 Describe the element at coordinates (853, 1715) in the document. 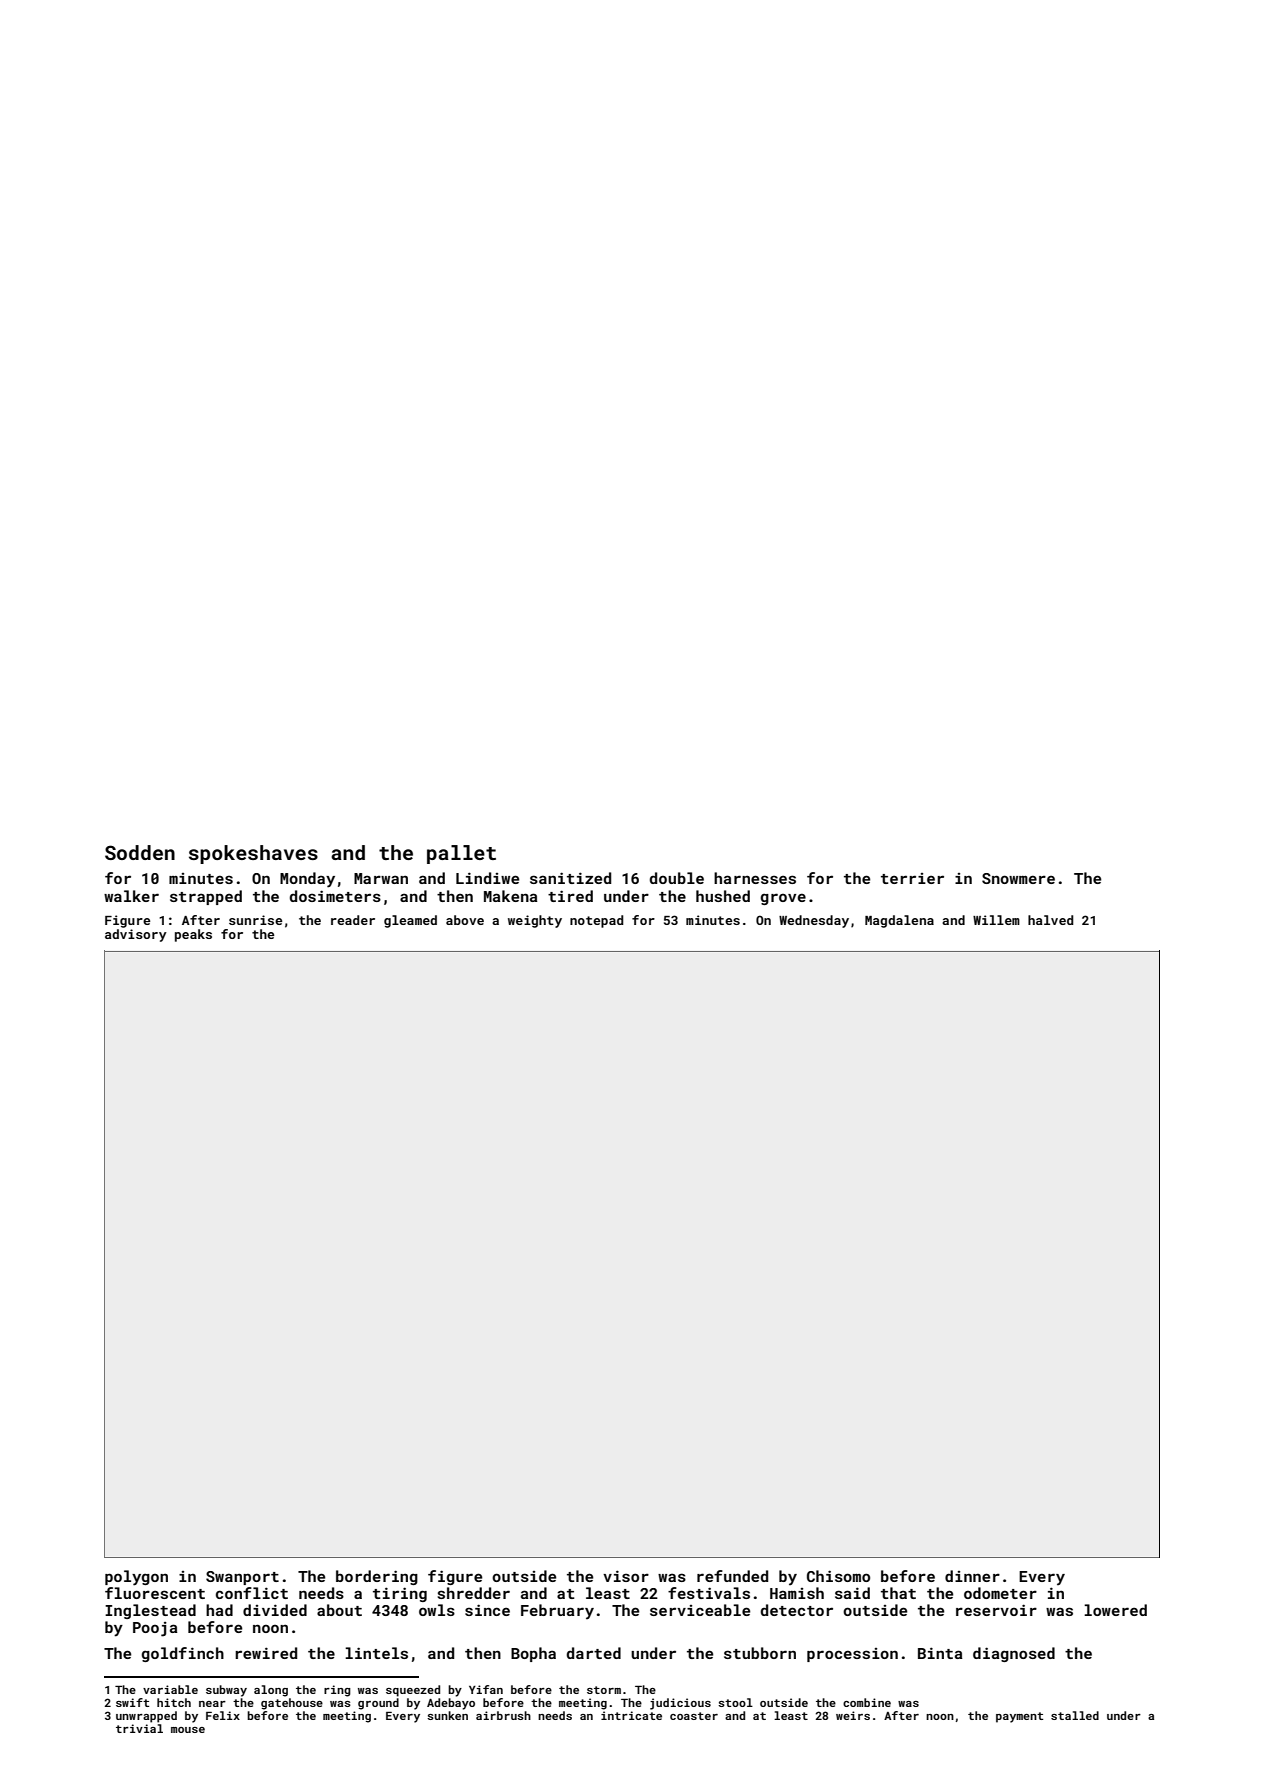

I see `weirs` at that location.
